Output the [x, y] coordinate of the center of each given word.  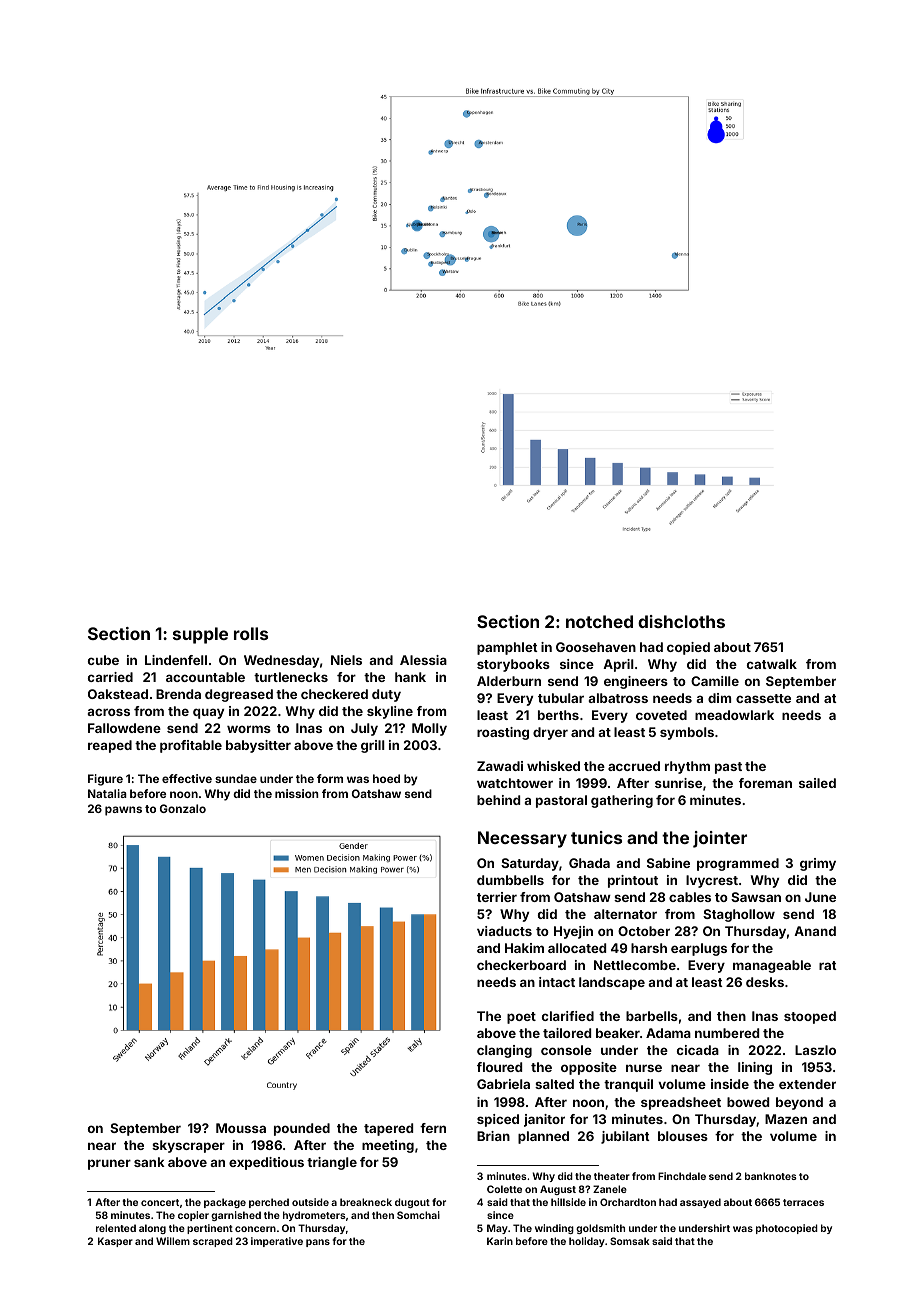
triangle [332, 1163]
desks [765, 982]
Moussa [241, 1128]
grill [373, 746]
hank [410, 677]
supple [200, 635]
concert [160, 1202]
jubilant [625, 1137]
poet [521, 1018]
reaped [110, 746]
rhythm [687, 767]
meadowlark [734, 715]
